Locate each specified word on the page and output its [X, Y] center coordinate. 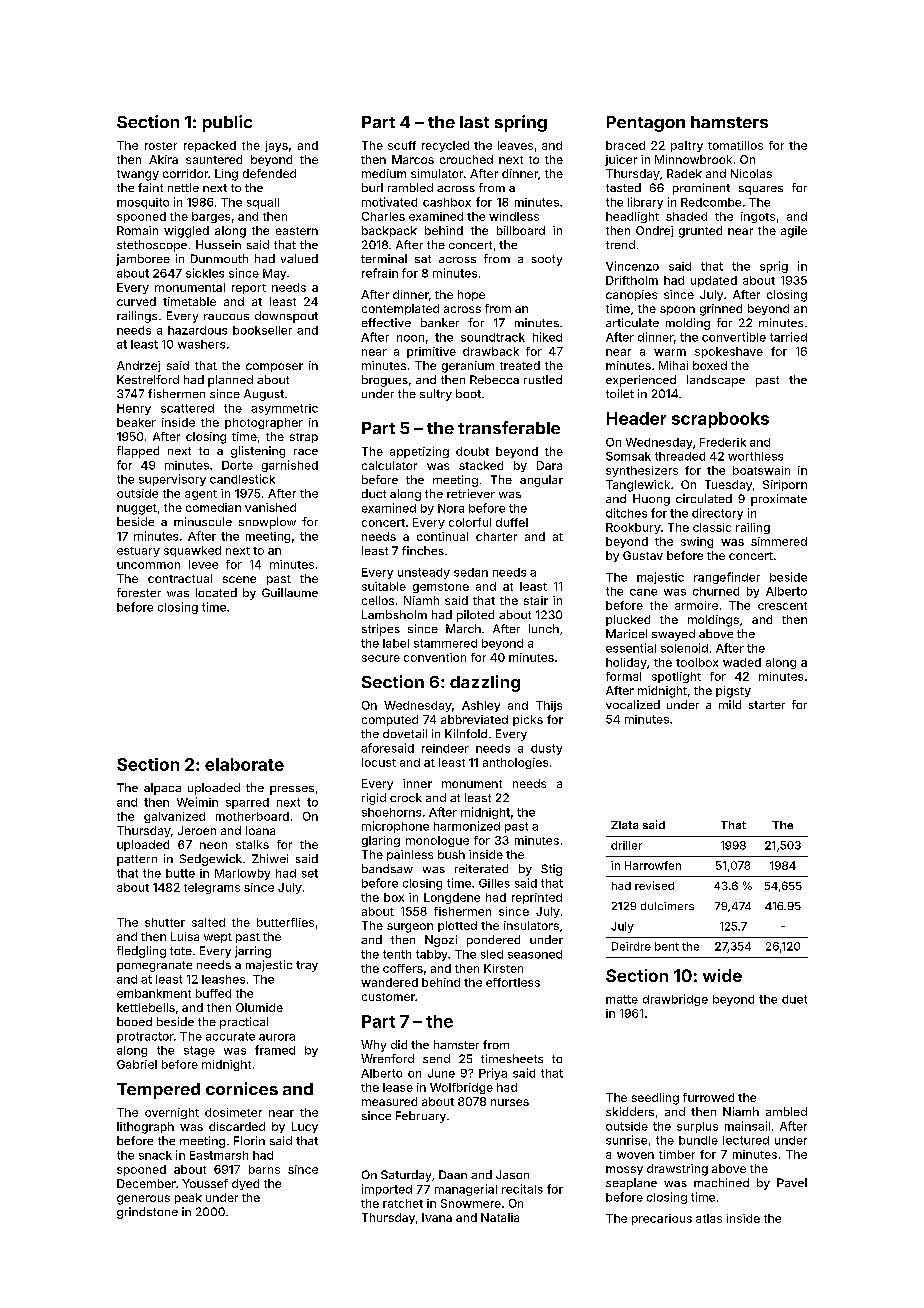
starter [767, 705]
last [474, 122]
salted [208, 922]
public [227, 123]
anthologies [515, 763]
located [216, 592]
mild [730, 704]
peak [188, 1198]
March [463, 628]
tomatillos [735, 145]
